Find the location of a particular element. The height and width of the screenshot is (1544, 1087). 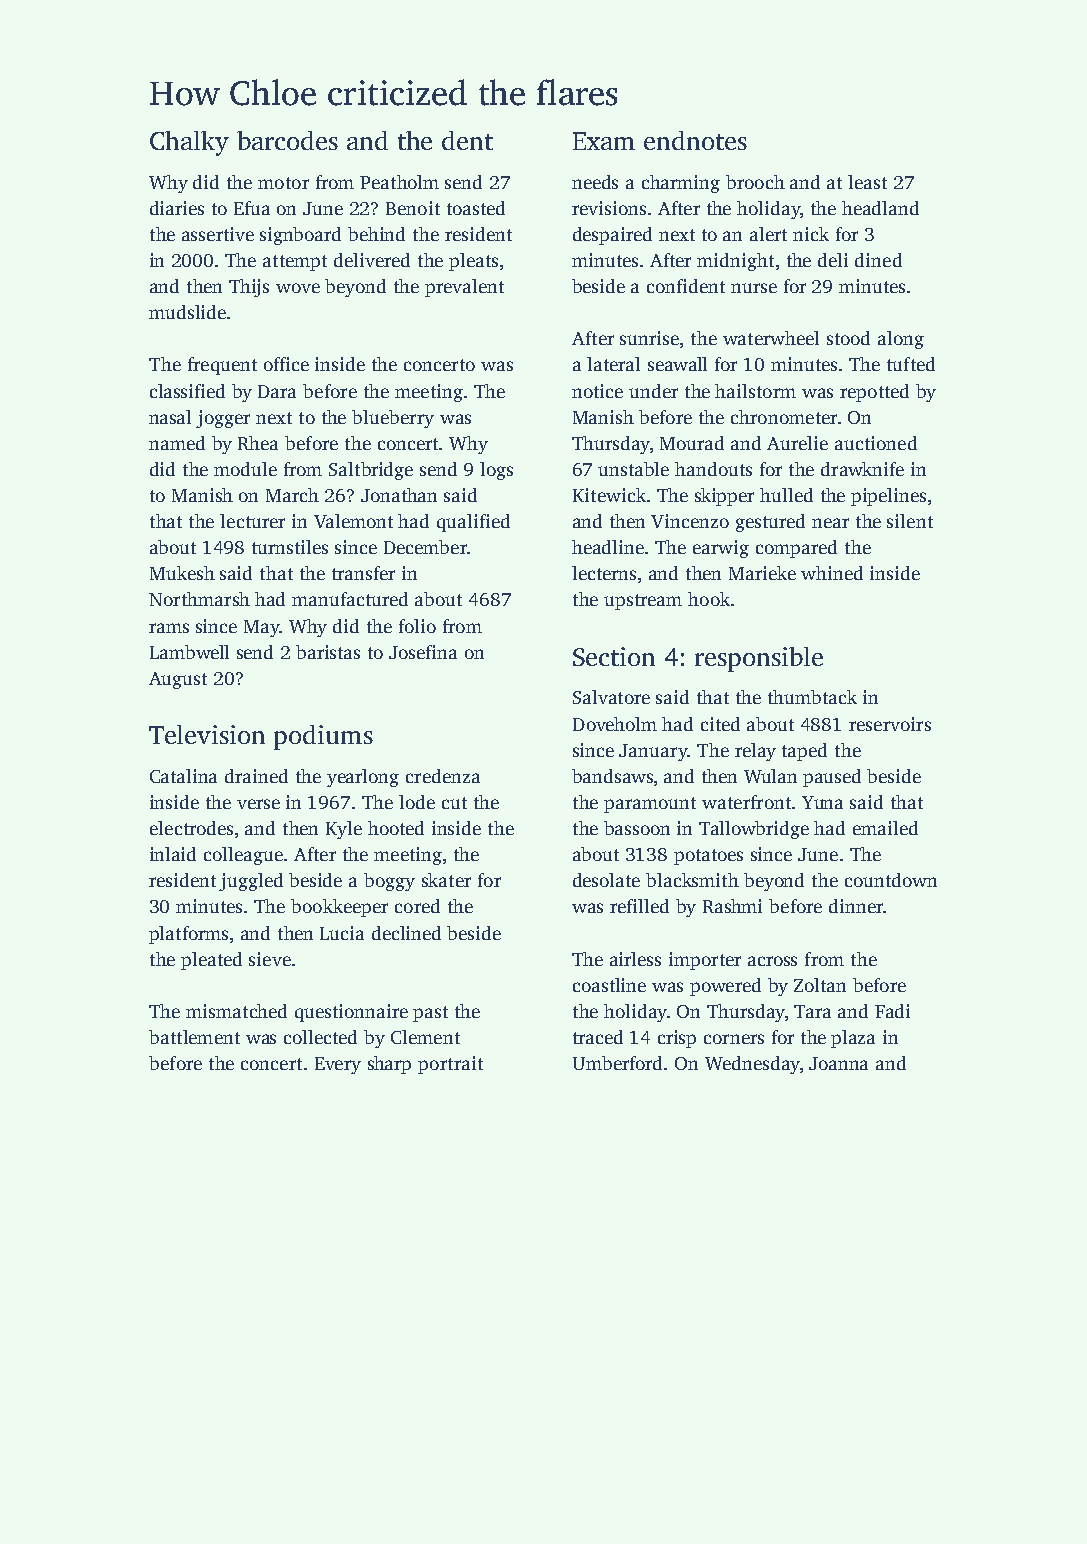

Wednesday is located at coordinates (752, 1065).
